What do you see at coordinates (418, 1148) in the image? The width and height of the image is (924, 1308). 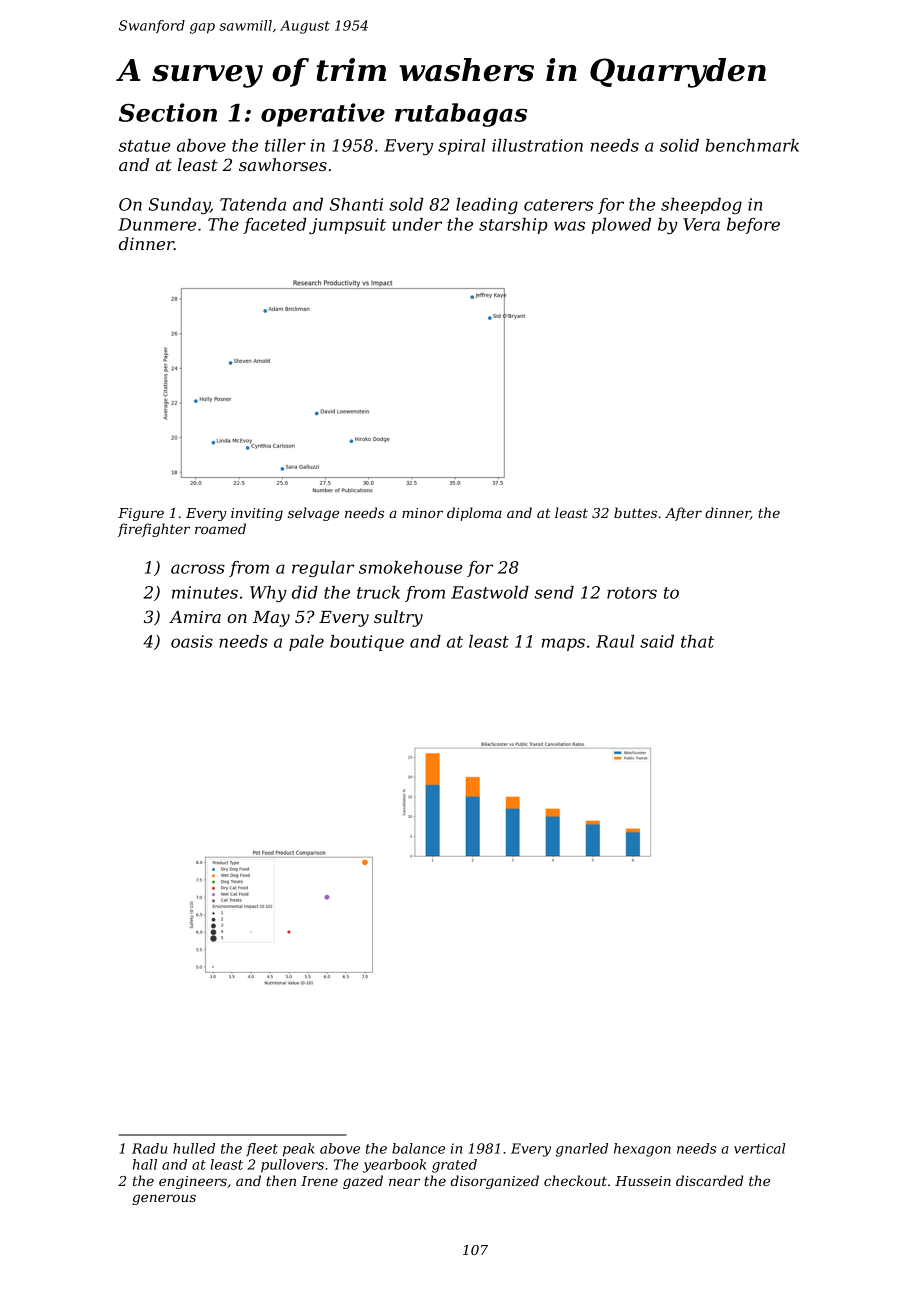 I see `balance` at bounding box center [418, 1148].
